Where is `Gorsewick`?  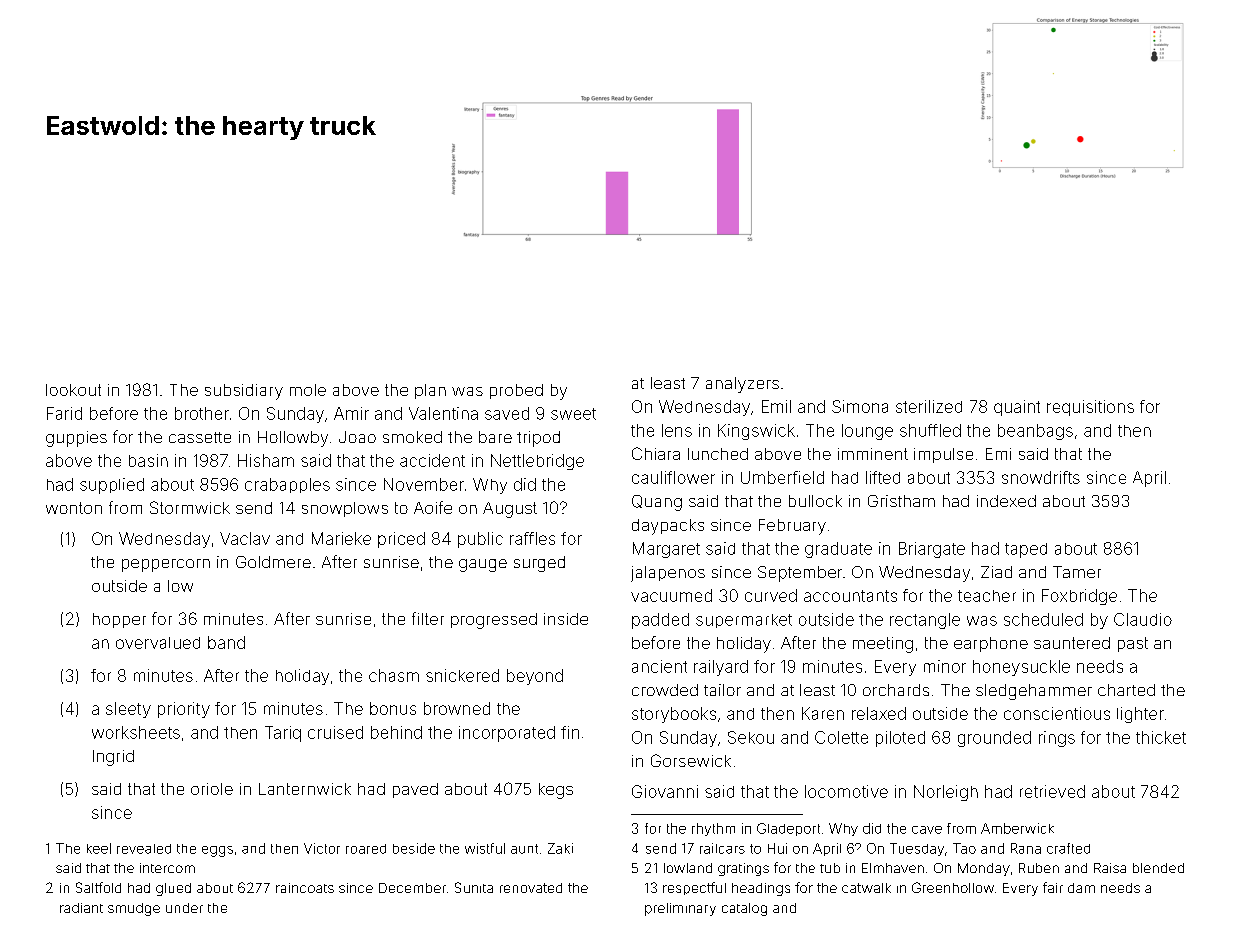 Gorsewick is located at coordinates (691, 760).
